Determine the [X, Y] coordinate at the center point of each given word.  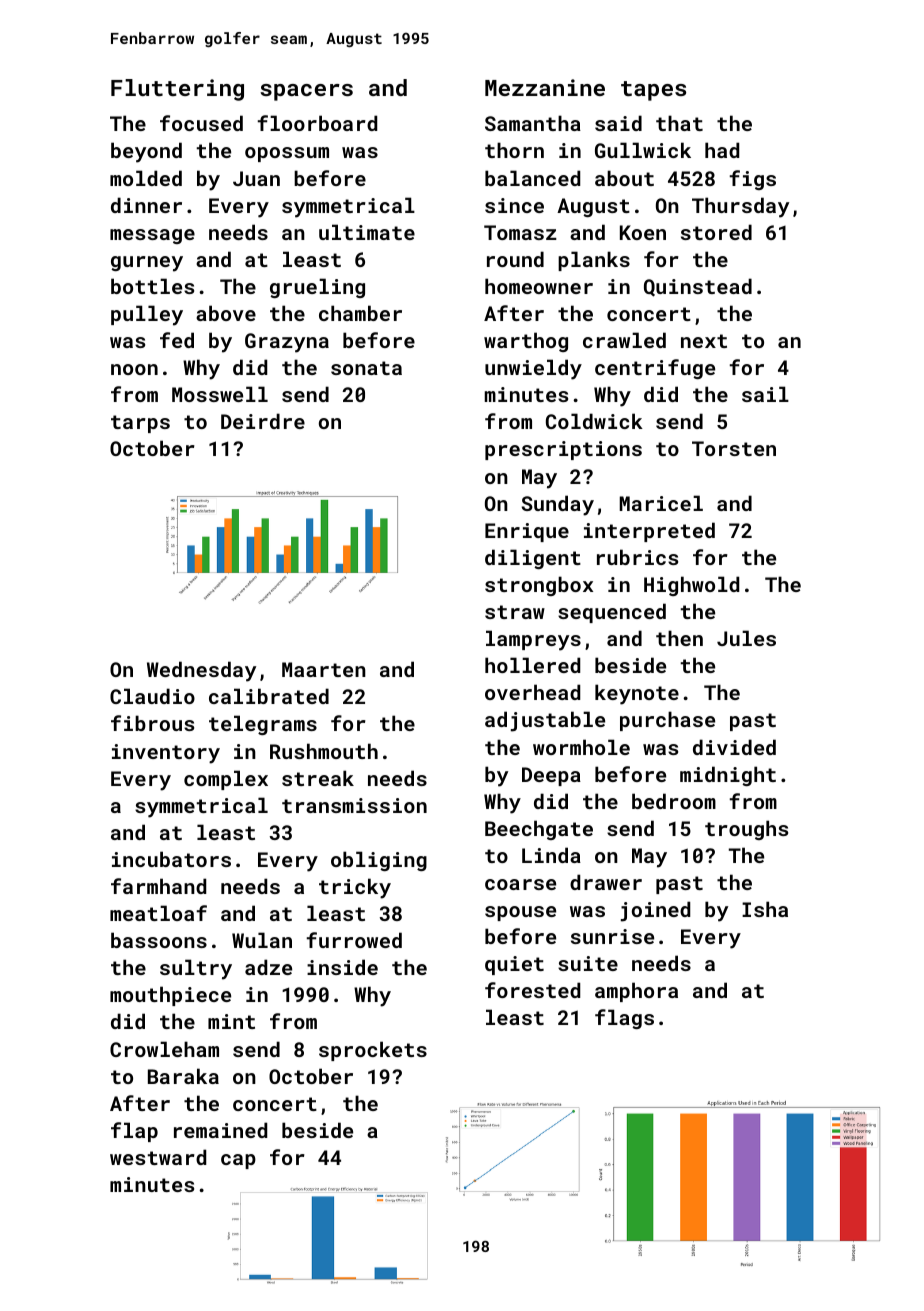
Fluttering [177, 90]
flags [624, 1019]
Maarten [324, 669]
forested [532, 990]
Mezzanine [545, 87]
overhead [532, 692]
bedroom [674, 801]
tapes [653, 91]
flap [134, 1132]
